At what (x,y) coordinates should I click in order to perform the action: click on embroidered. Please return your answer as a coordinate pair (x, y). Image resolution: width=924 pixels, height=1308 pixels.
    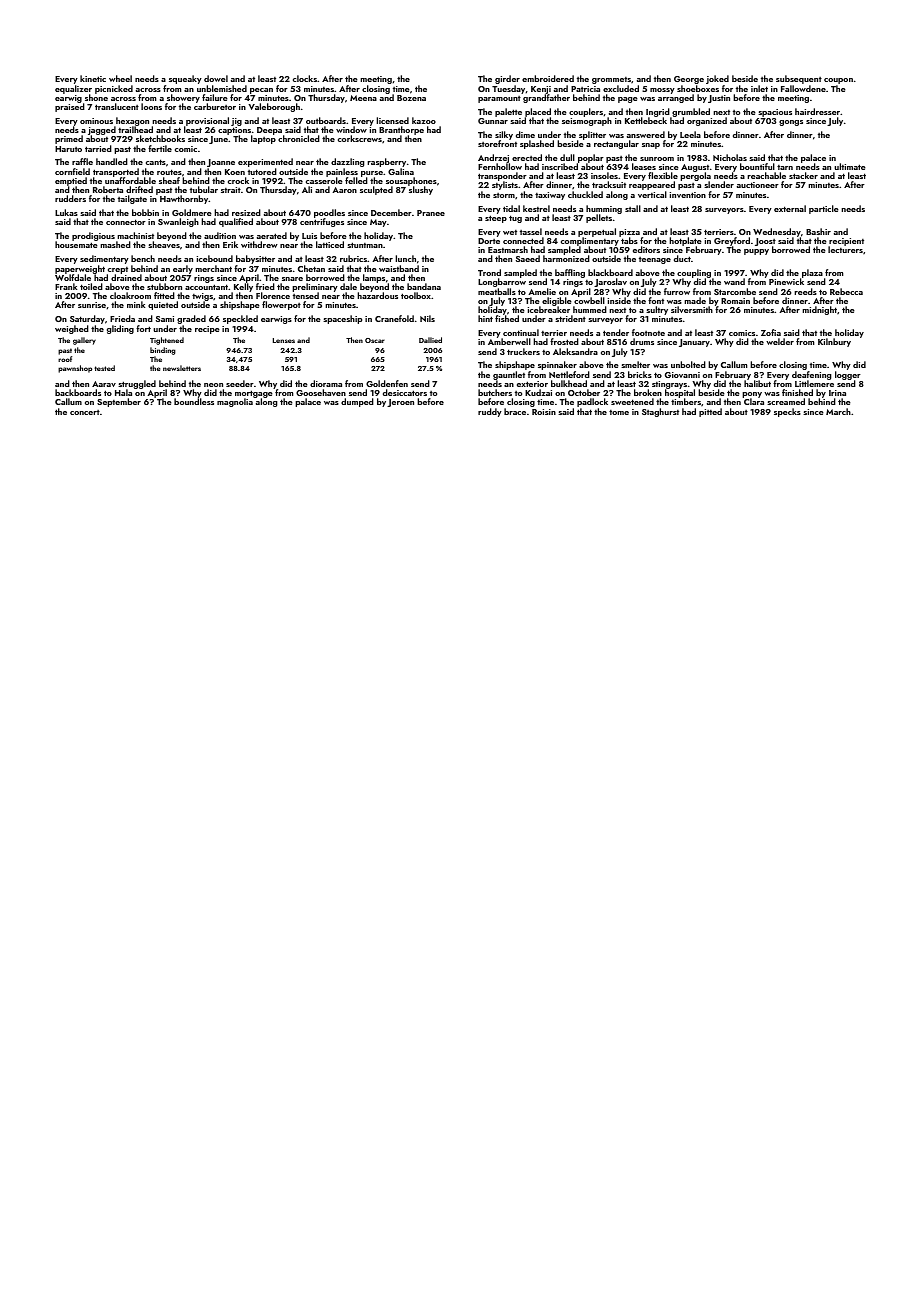
    Looking at the image, I should click on (548, 78).
